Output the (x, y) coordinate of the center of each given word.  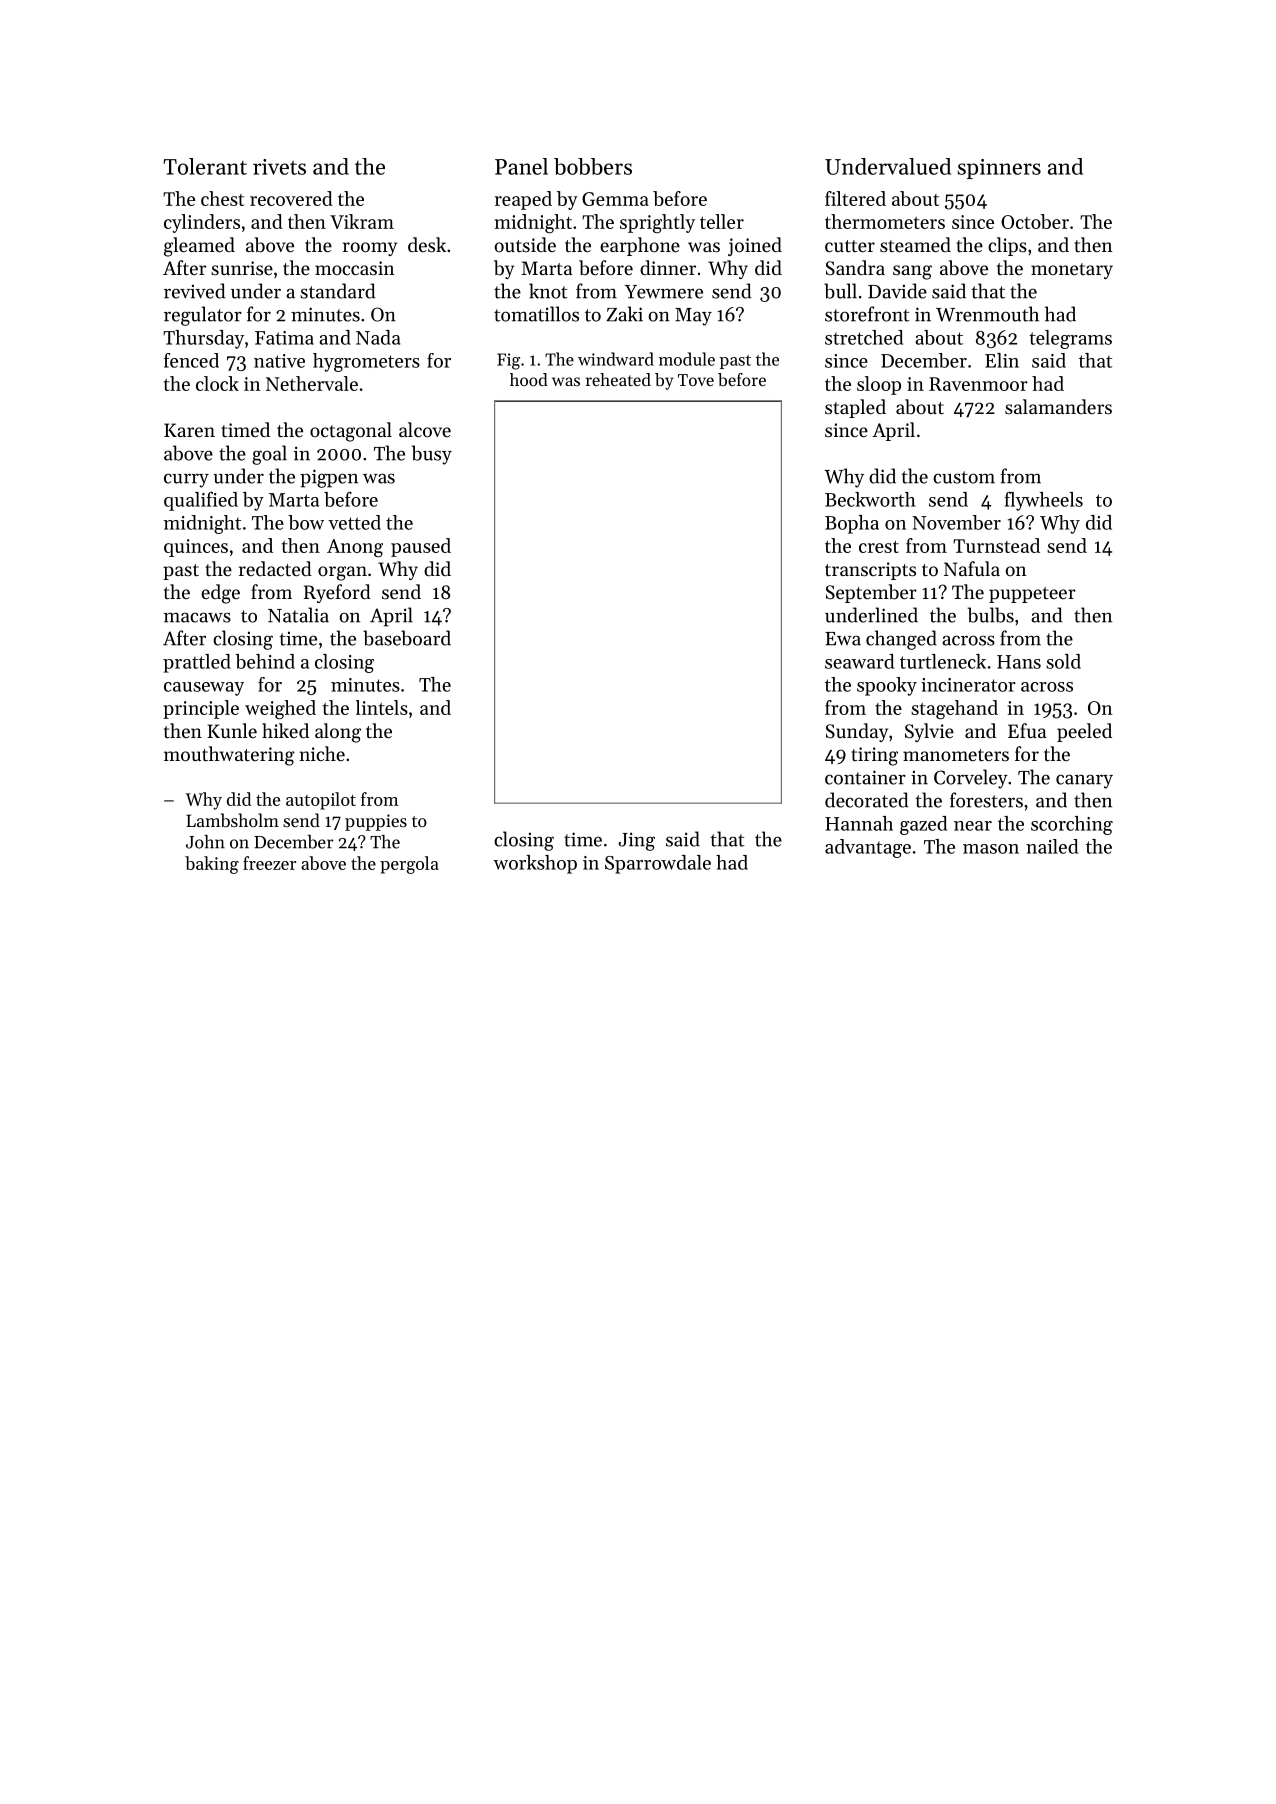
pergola (409, 865)
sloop (879, 385)
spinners (999, 169)
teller (722, 221)
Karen (189, 430)
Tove (696, 380)
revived (194, 291)
